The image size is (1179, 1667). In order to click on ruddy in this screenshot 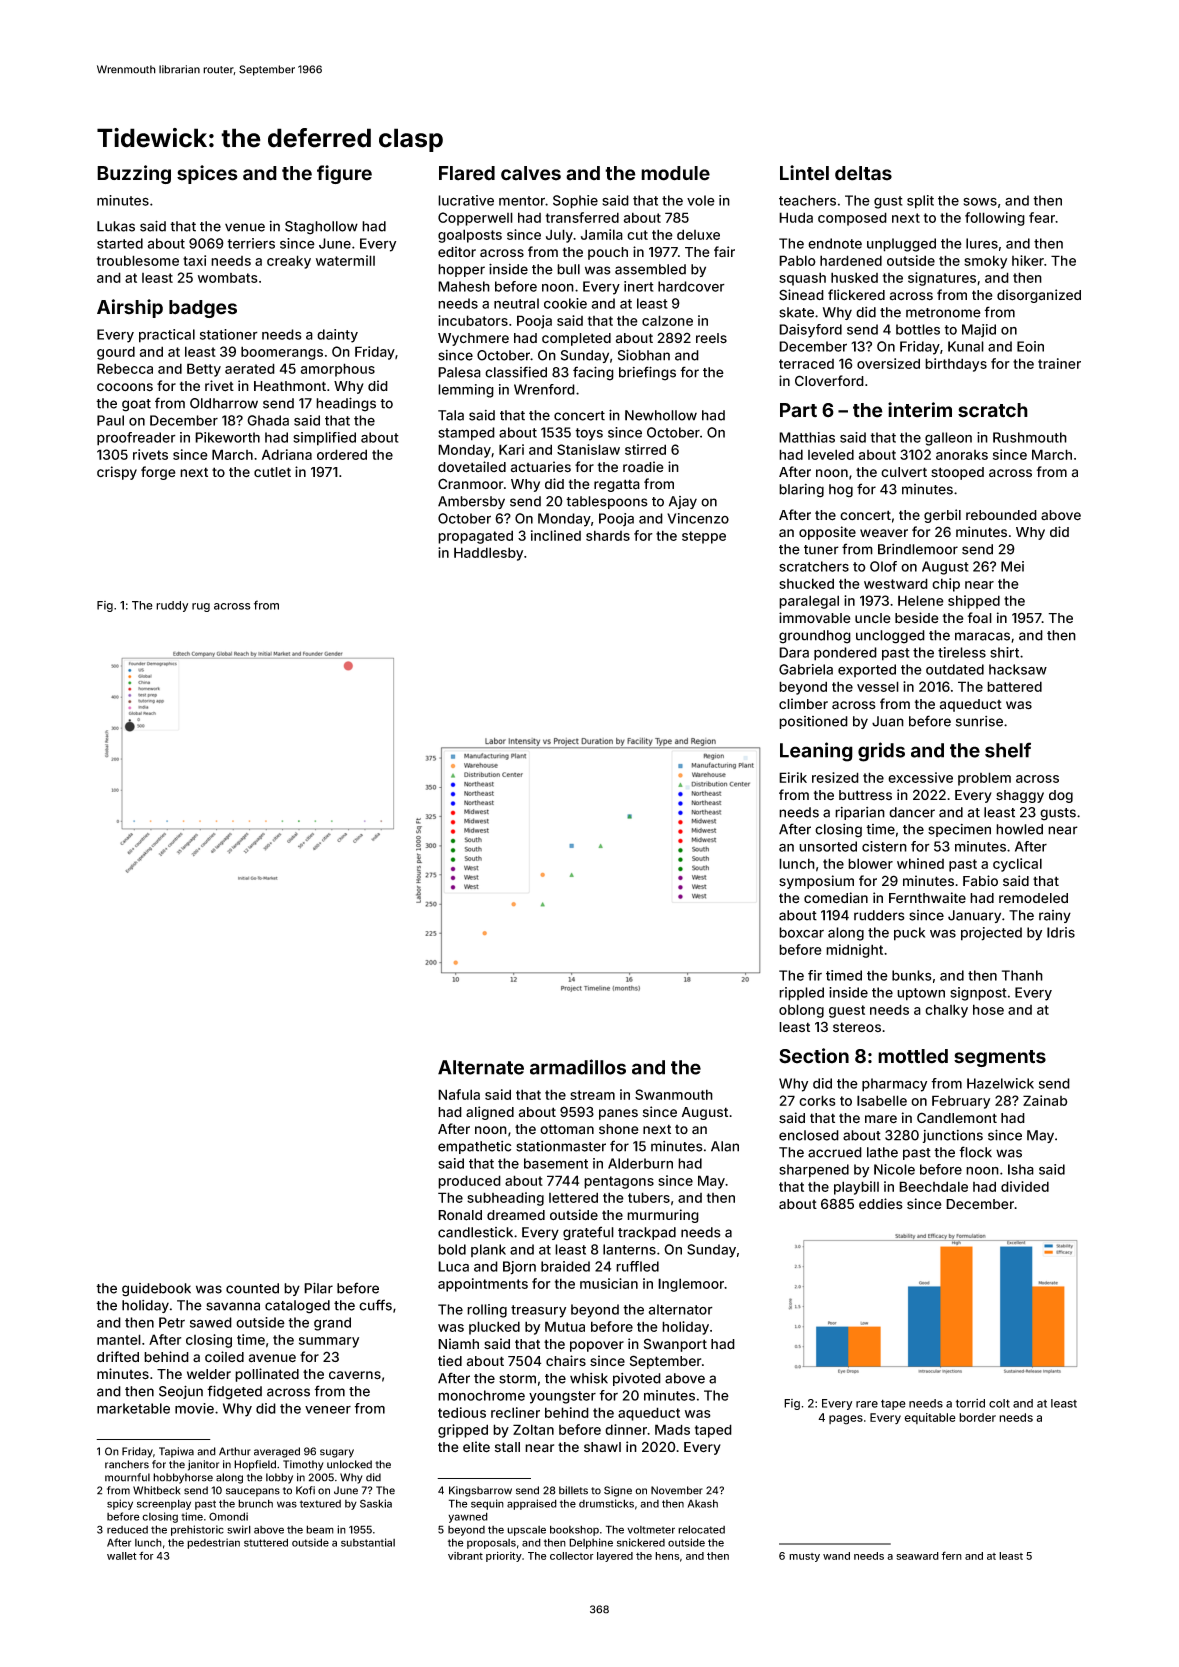, I will do `click(172, 606)`.
